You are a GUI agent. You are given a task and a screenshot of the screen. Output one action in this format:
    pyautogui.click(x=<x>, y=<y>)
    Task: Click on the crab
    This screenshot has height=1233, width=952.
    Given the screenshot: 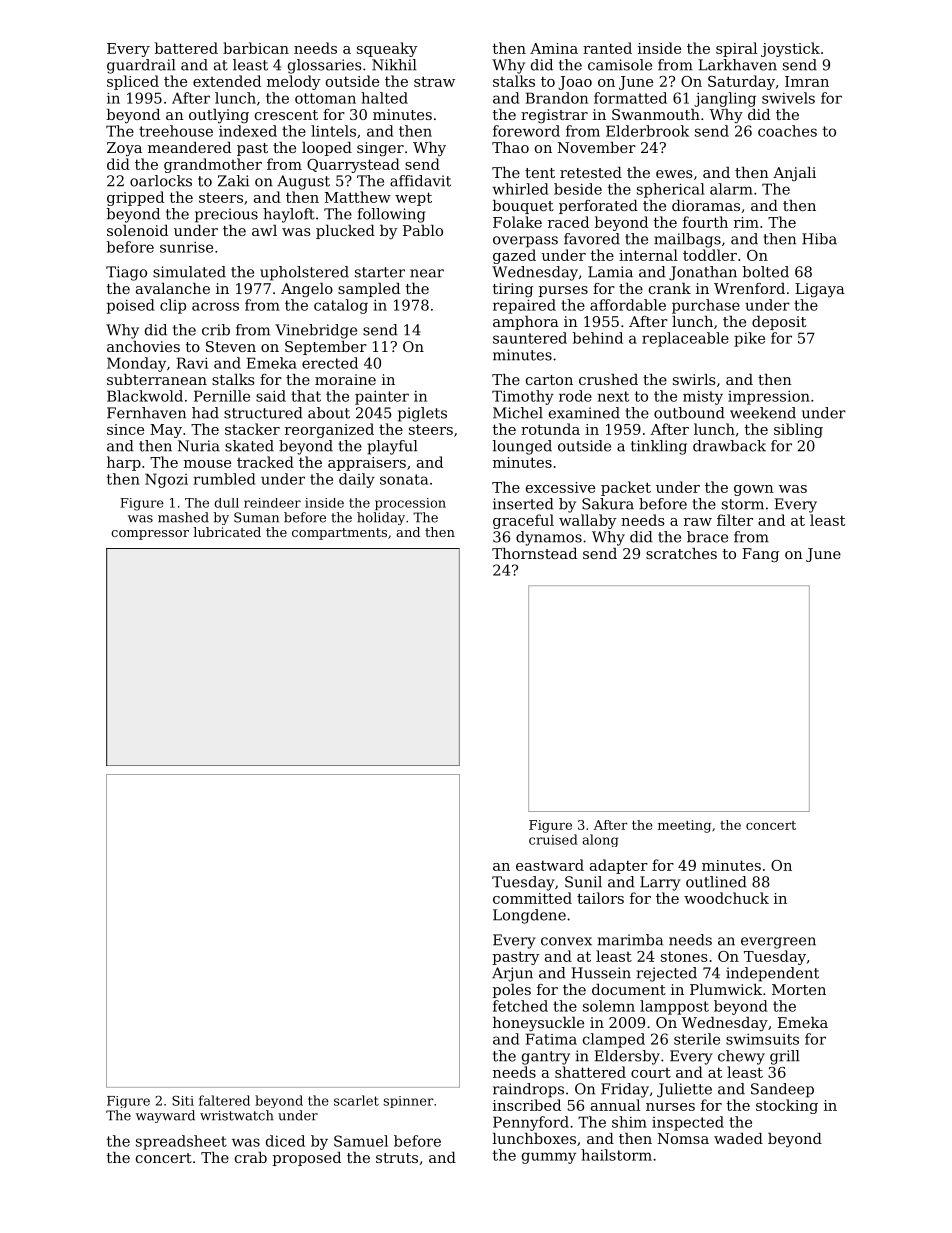 What is the action you would take?
    pyautogui.click(x=251, y=1157)
